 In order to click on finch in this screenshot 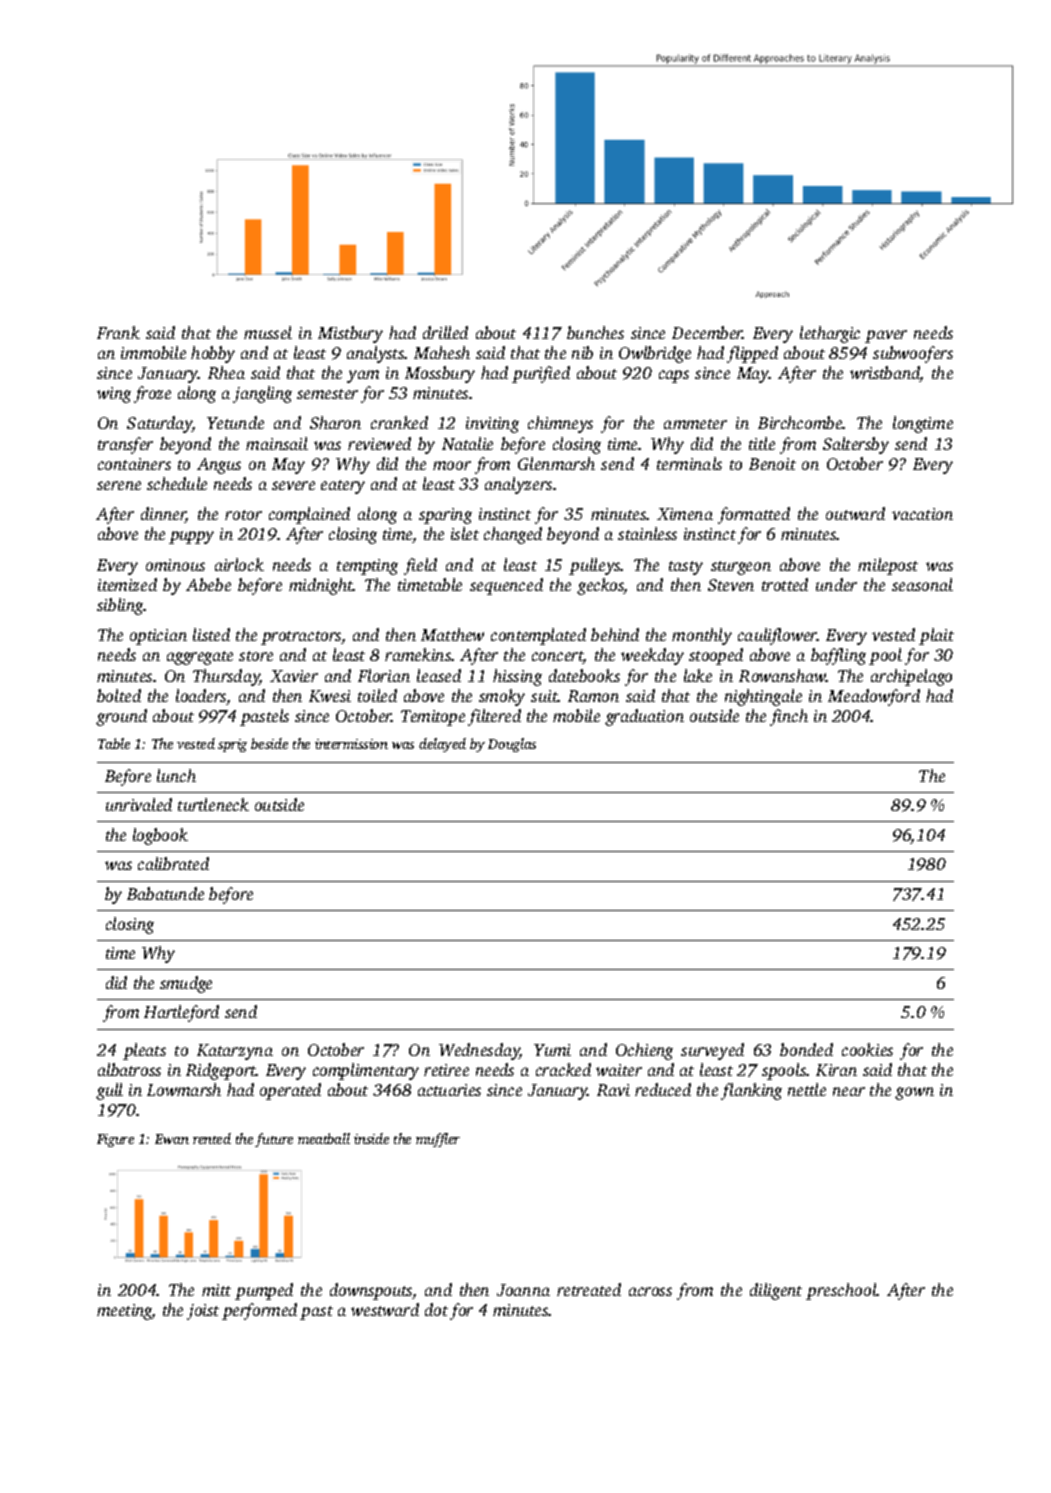, I will do `click(789, 717)`.
